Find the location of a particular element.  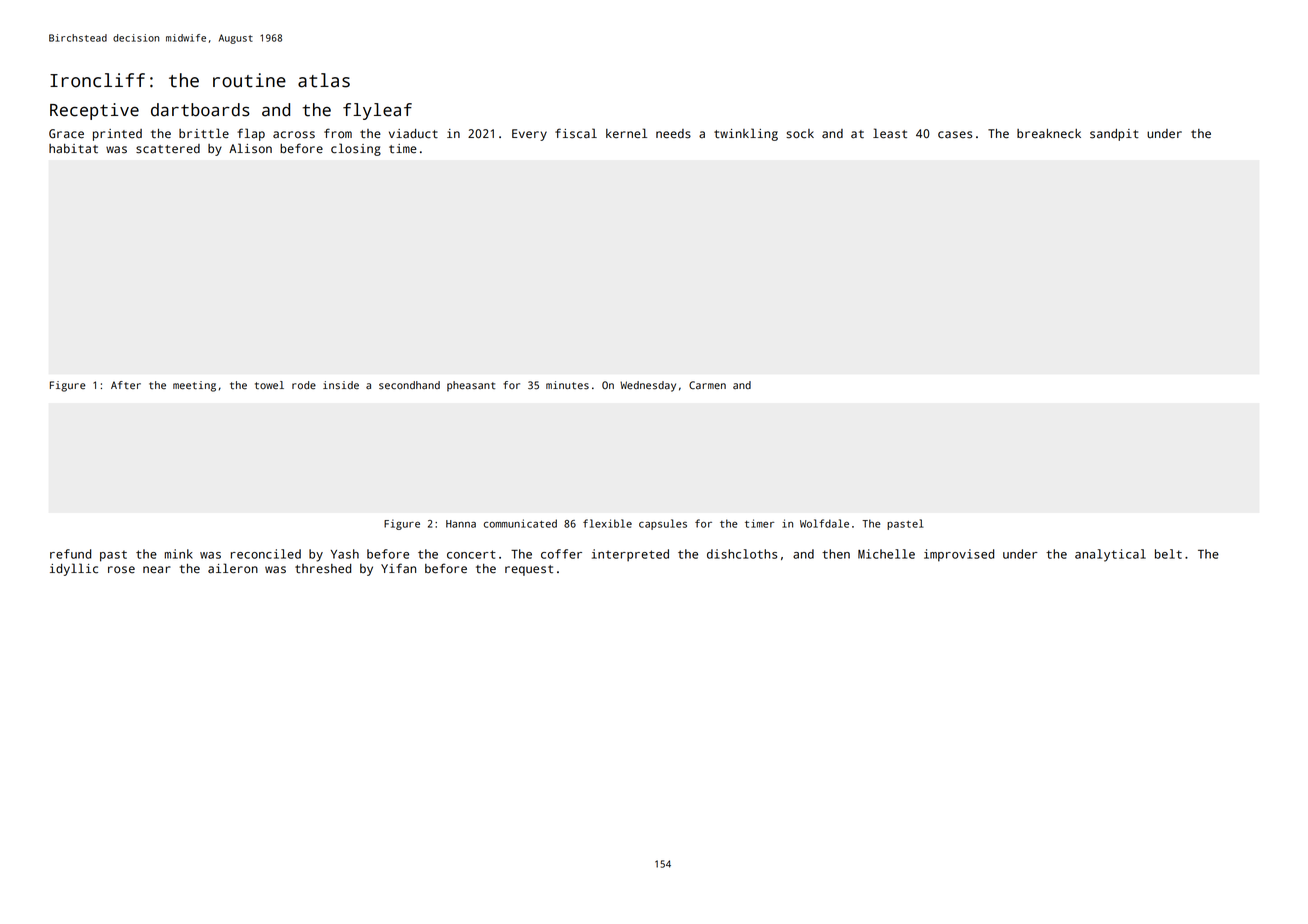

dishcloths is located at coordinates (742, 554).
